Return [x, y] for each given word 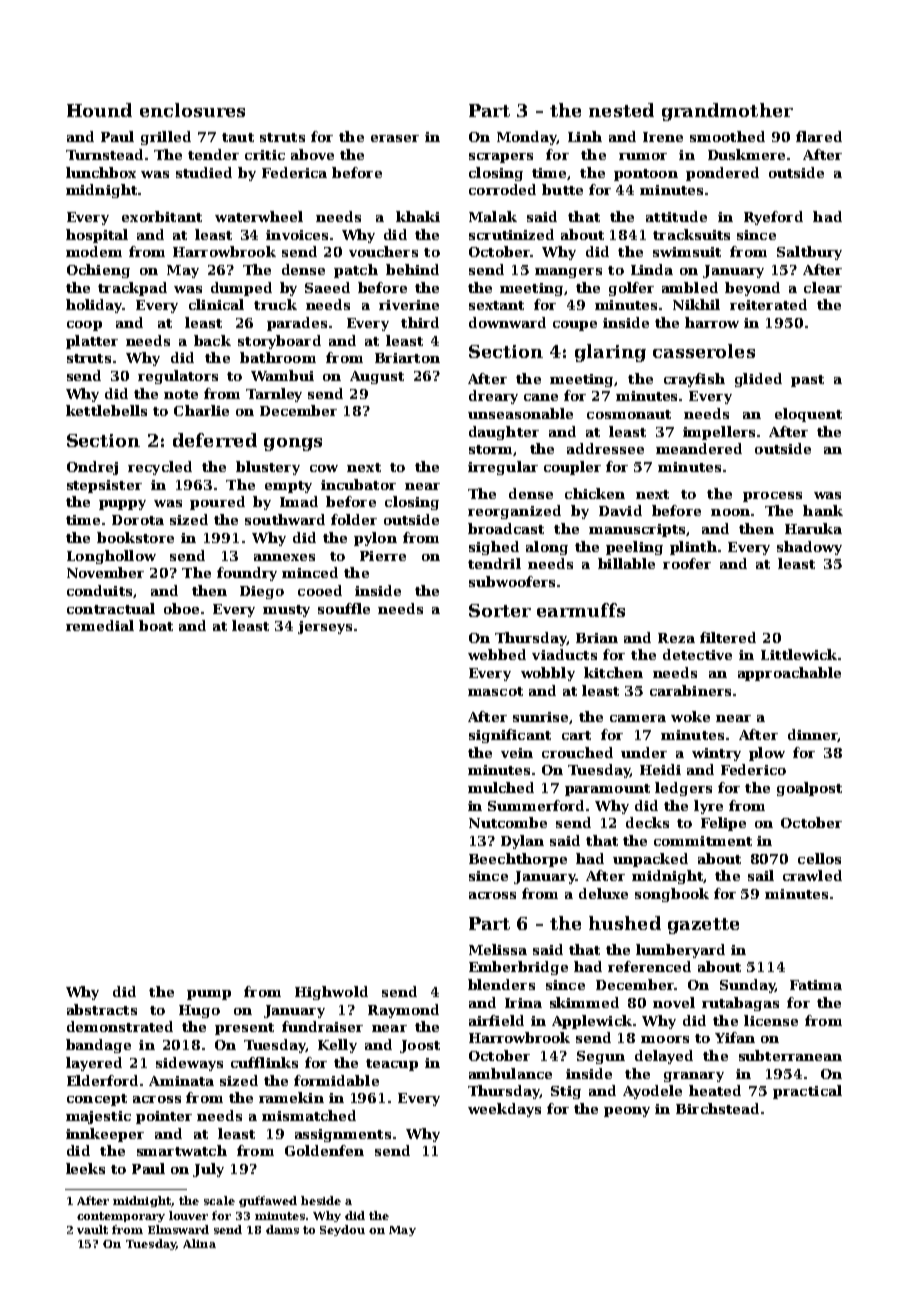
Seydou [342, 1230]
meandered [699, 448]
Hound [99, 110]
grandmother [727, 112]
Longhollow [111, 557]
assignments [343, 1135]
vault [92, 1229]
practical [807, 1092]
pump [209, 995]
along [547, 548]
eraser [395, 138]
